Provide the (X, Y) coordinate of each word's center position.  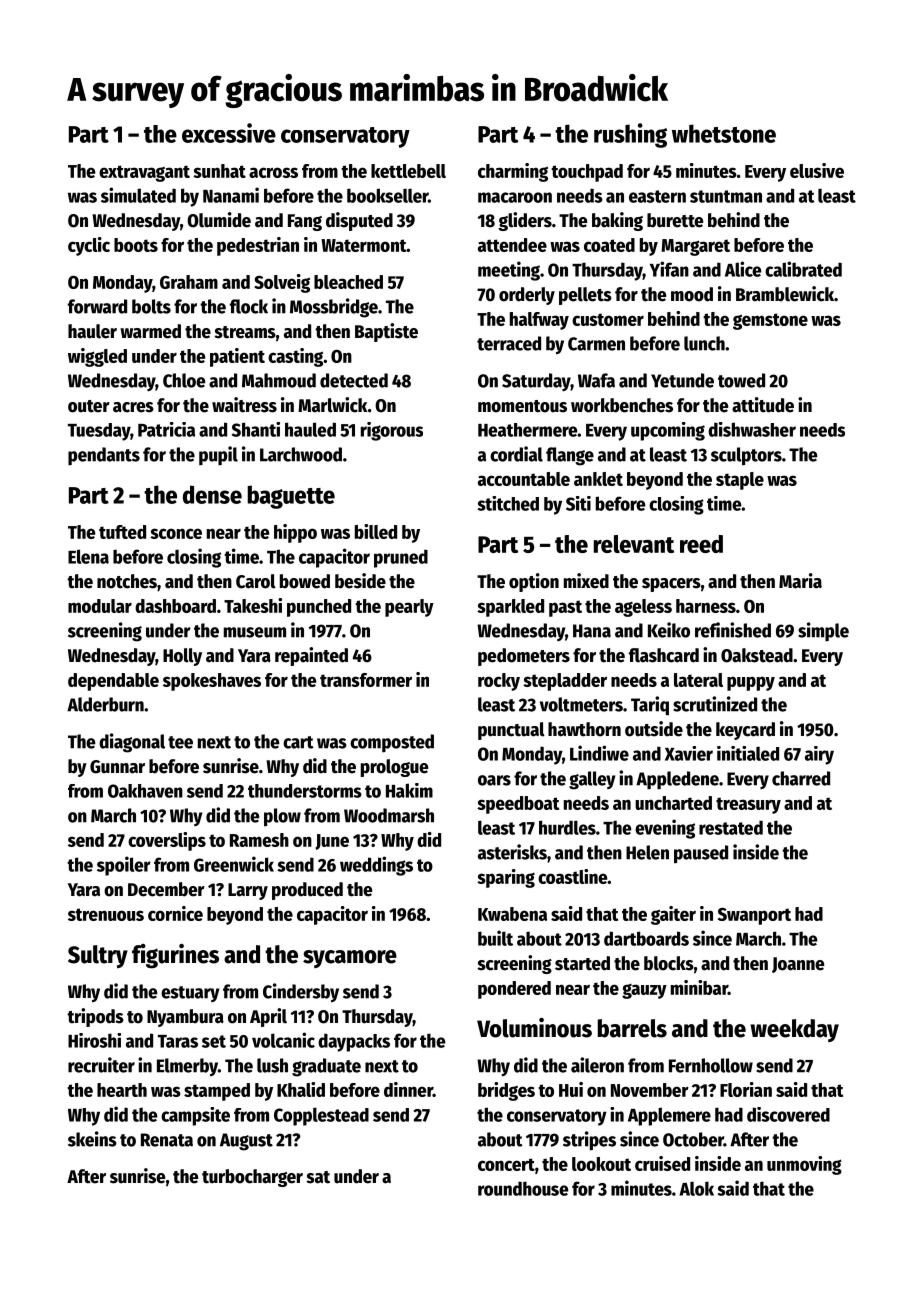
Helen (647, 852)
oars (494, 780)
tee (180, 742)
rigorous (392, 431)
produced (307, 891)
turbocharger (252, 1178)
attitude (763, 405)
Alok (696, 1188)
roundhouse (523, 1188)
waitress (244, 405)
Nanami (231, 195)
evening (665, 829)
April (268, 1017)
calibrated (803, 269)
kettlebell (408, 171)
